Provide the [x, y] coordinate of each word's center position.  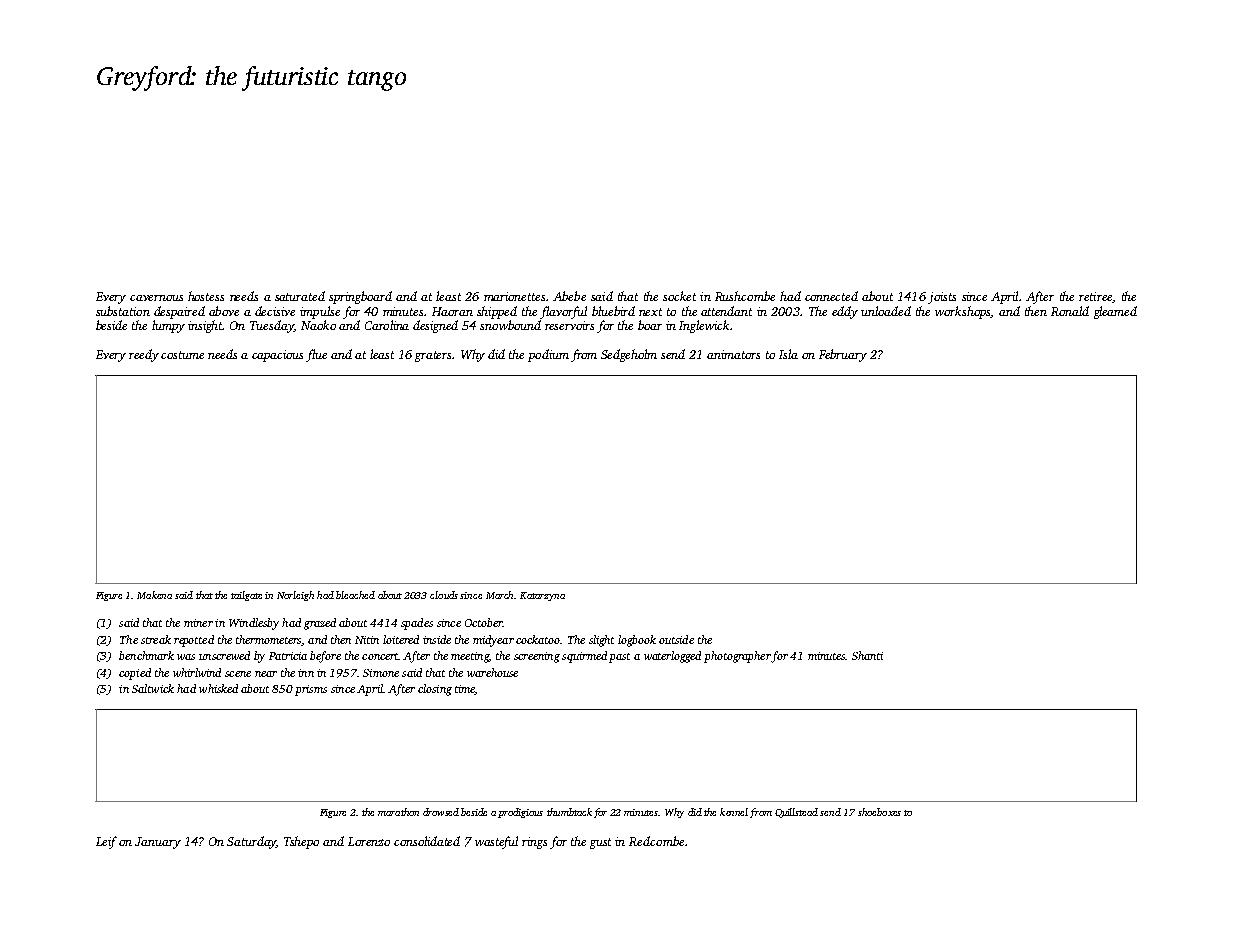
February [843, 355]
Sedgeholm [629, 355]
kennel [734, 812]
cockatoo [538, 639]
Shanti [867, 655]
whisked [218, 688]
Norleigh [295, 596]
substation [123, 311]
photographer [737, 657]
